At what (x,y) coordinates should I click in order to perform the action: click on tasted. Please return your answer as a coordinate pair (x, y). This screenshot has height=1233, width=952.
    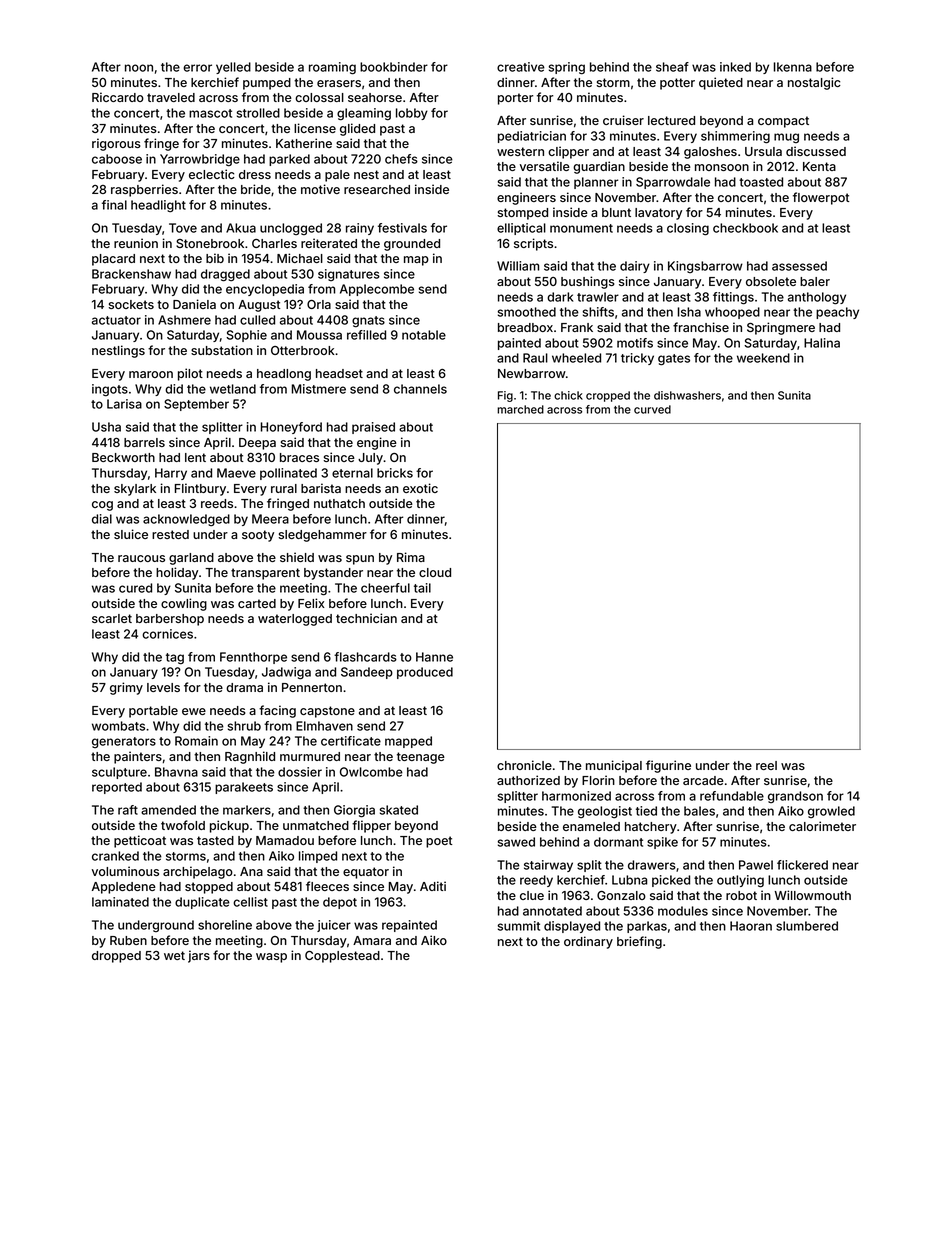
    Looking at the image, I should click on (215, 840).
